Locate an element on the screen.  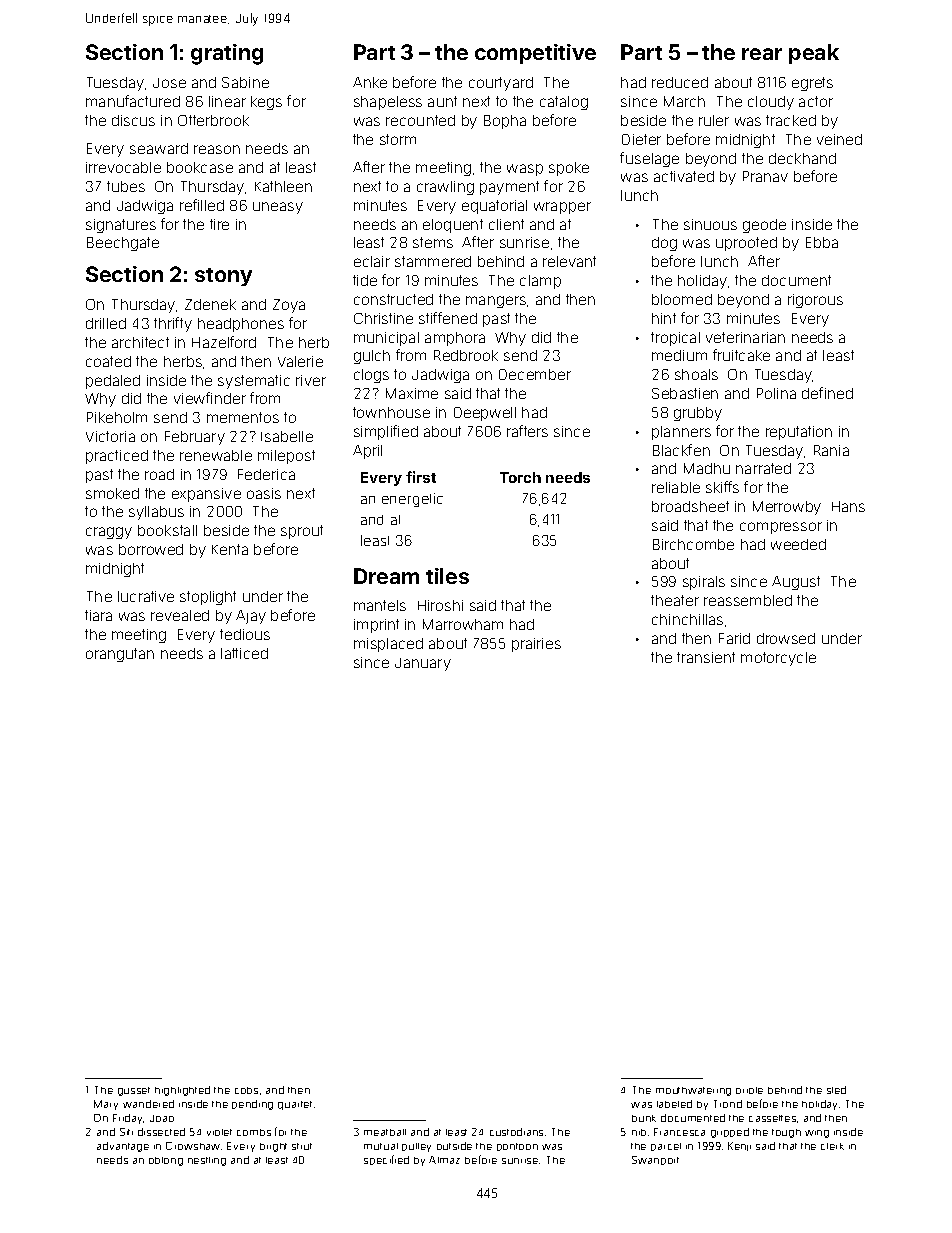
competitive is located at coordinates (535, 54).
